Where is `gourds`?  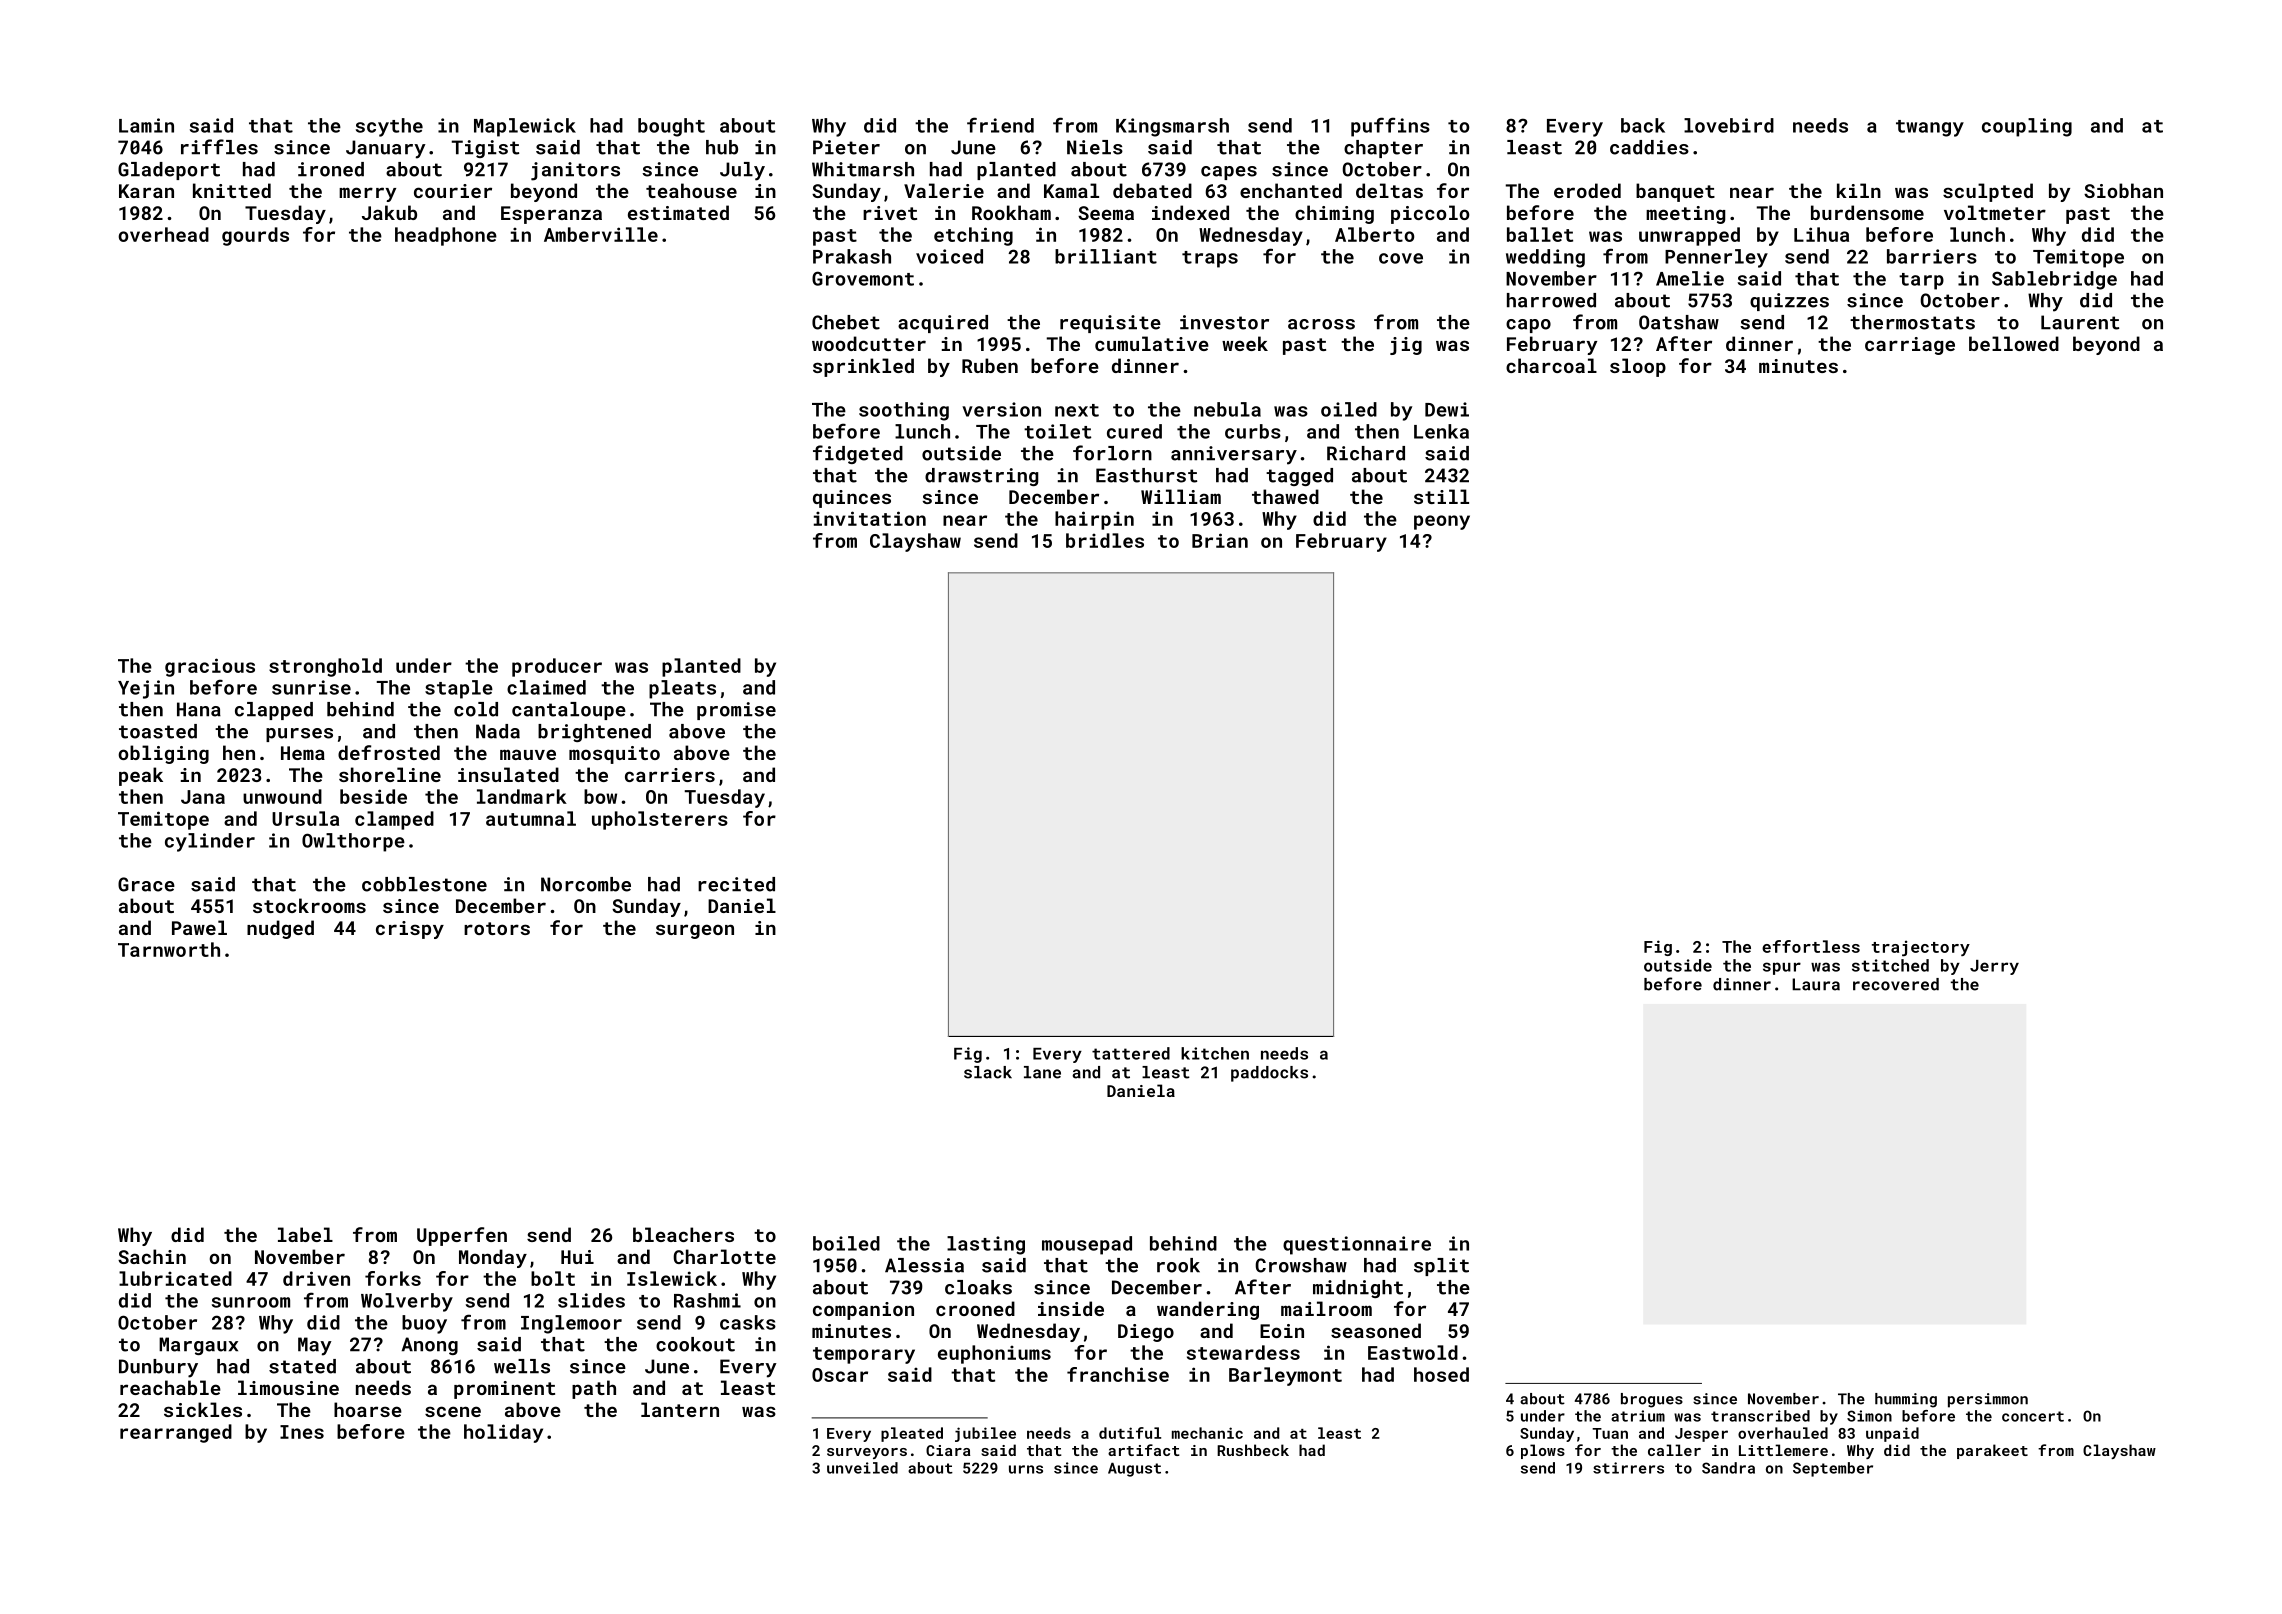 gourds is located at coordinates (255, 236).
